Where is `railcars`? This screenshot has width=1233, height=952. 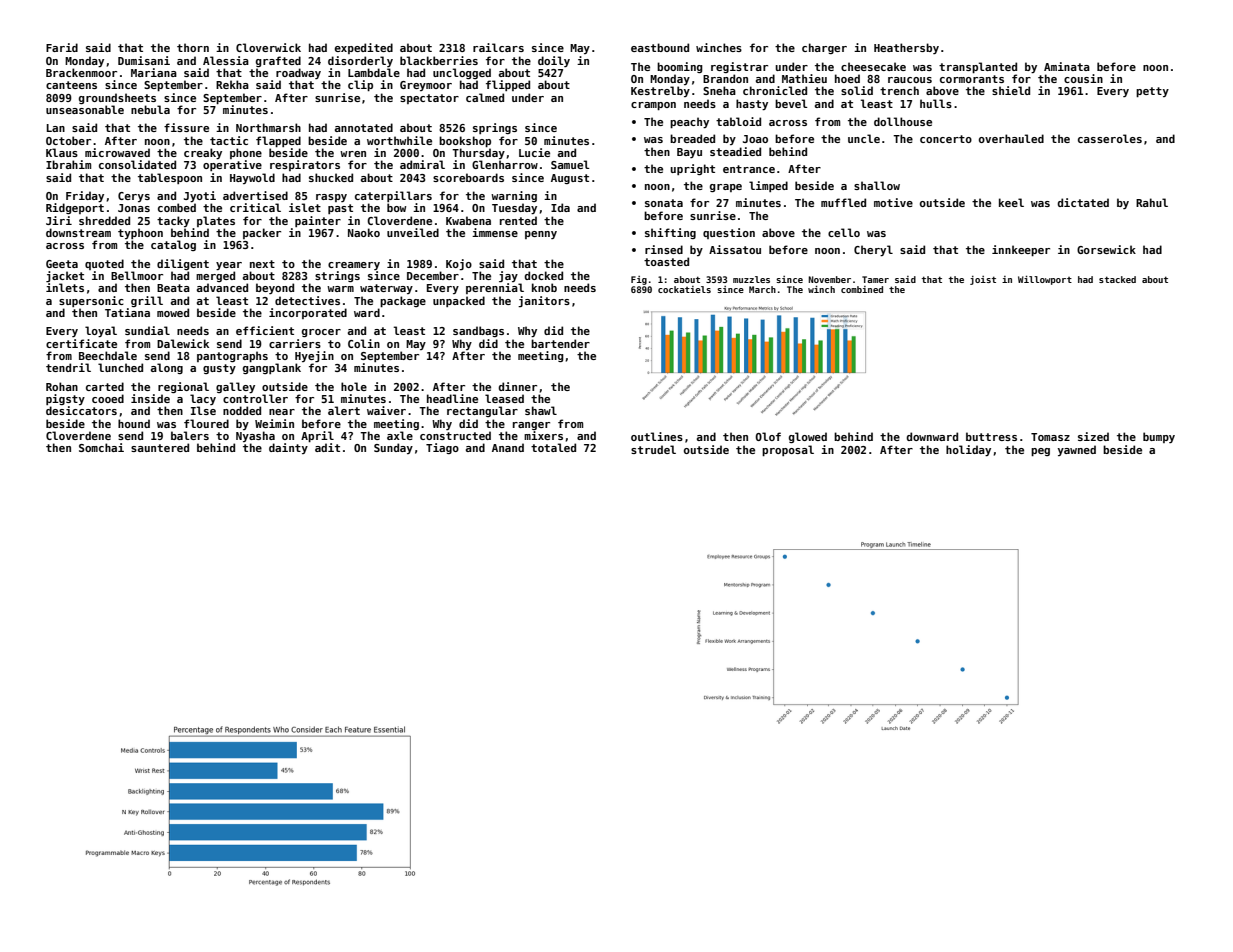 railcars is located at coordinates (498, 47).
